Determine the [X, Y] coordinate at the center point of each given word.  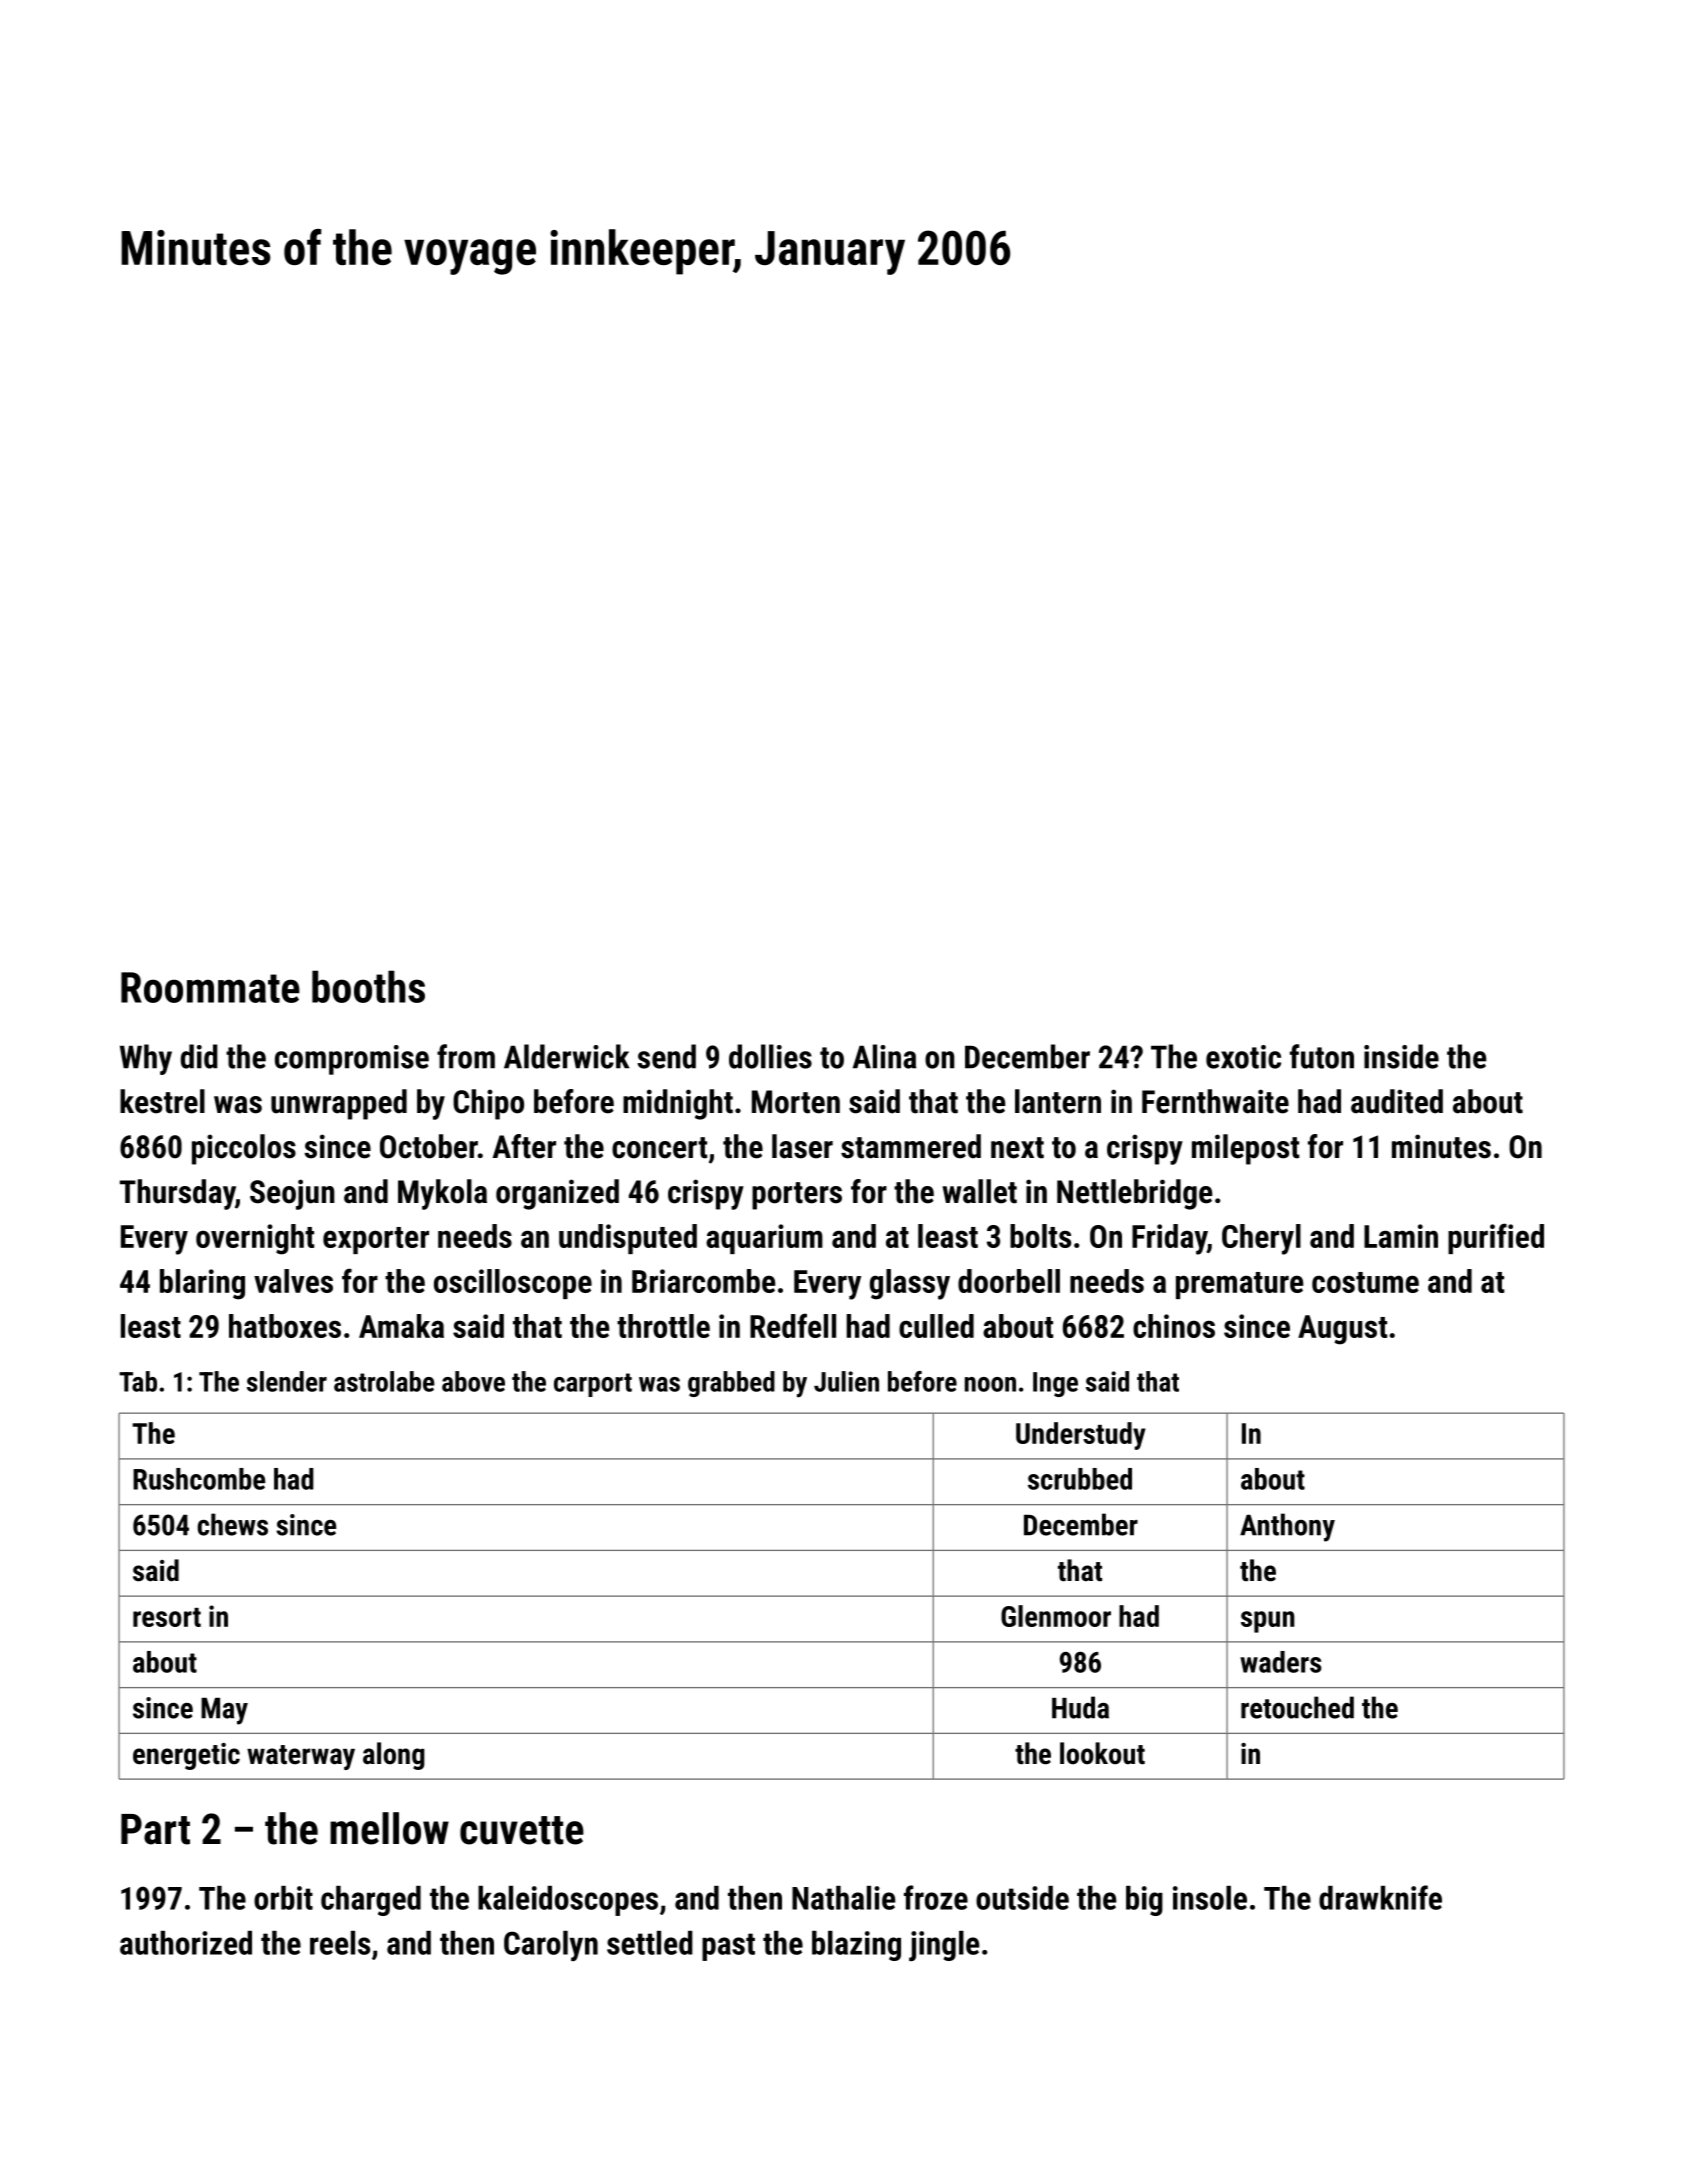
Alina [884, 1056]
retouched [1297, 1707]
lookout [1102, 1753]
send [666, 1056]
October [429, 1146]
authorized [186, 1943]
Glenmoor [1056, 1616]
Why [146, 1059]
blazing [856, 1946]
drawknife [1380, 1897]
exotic [1243, 1057]
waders [1281, 1662]
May [224, 1711]
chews [232, 1524]
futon [1322, 1056]
